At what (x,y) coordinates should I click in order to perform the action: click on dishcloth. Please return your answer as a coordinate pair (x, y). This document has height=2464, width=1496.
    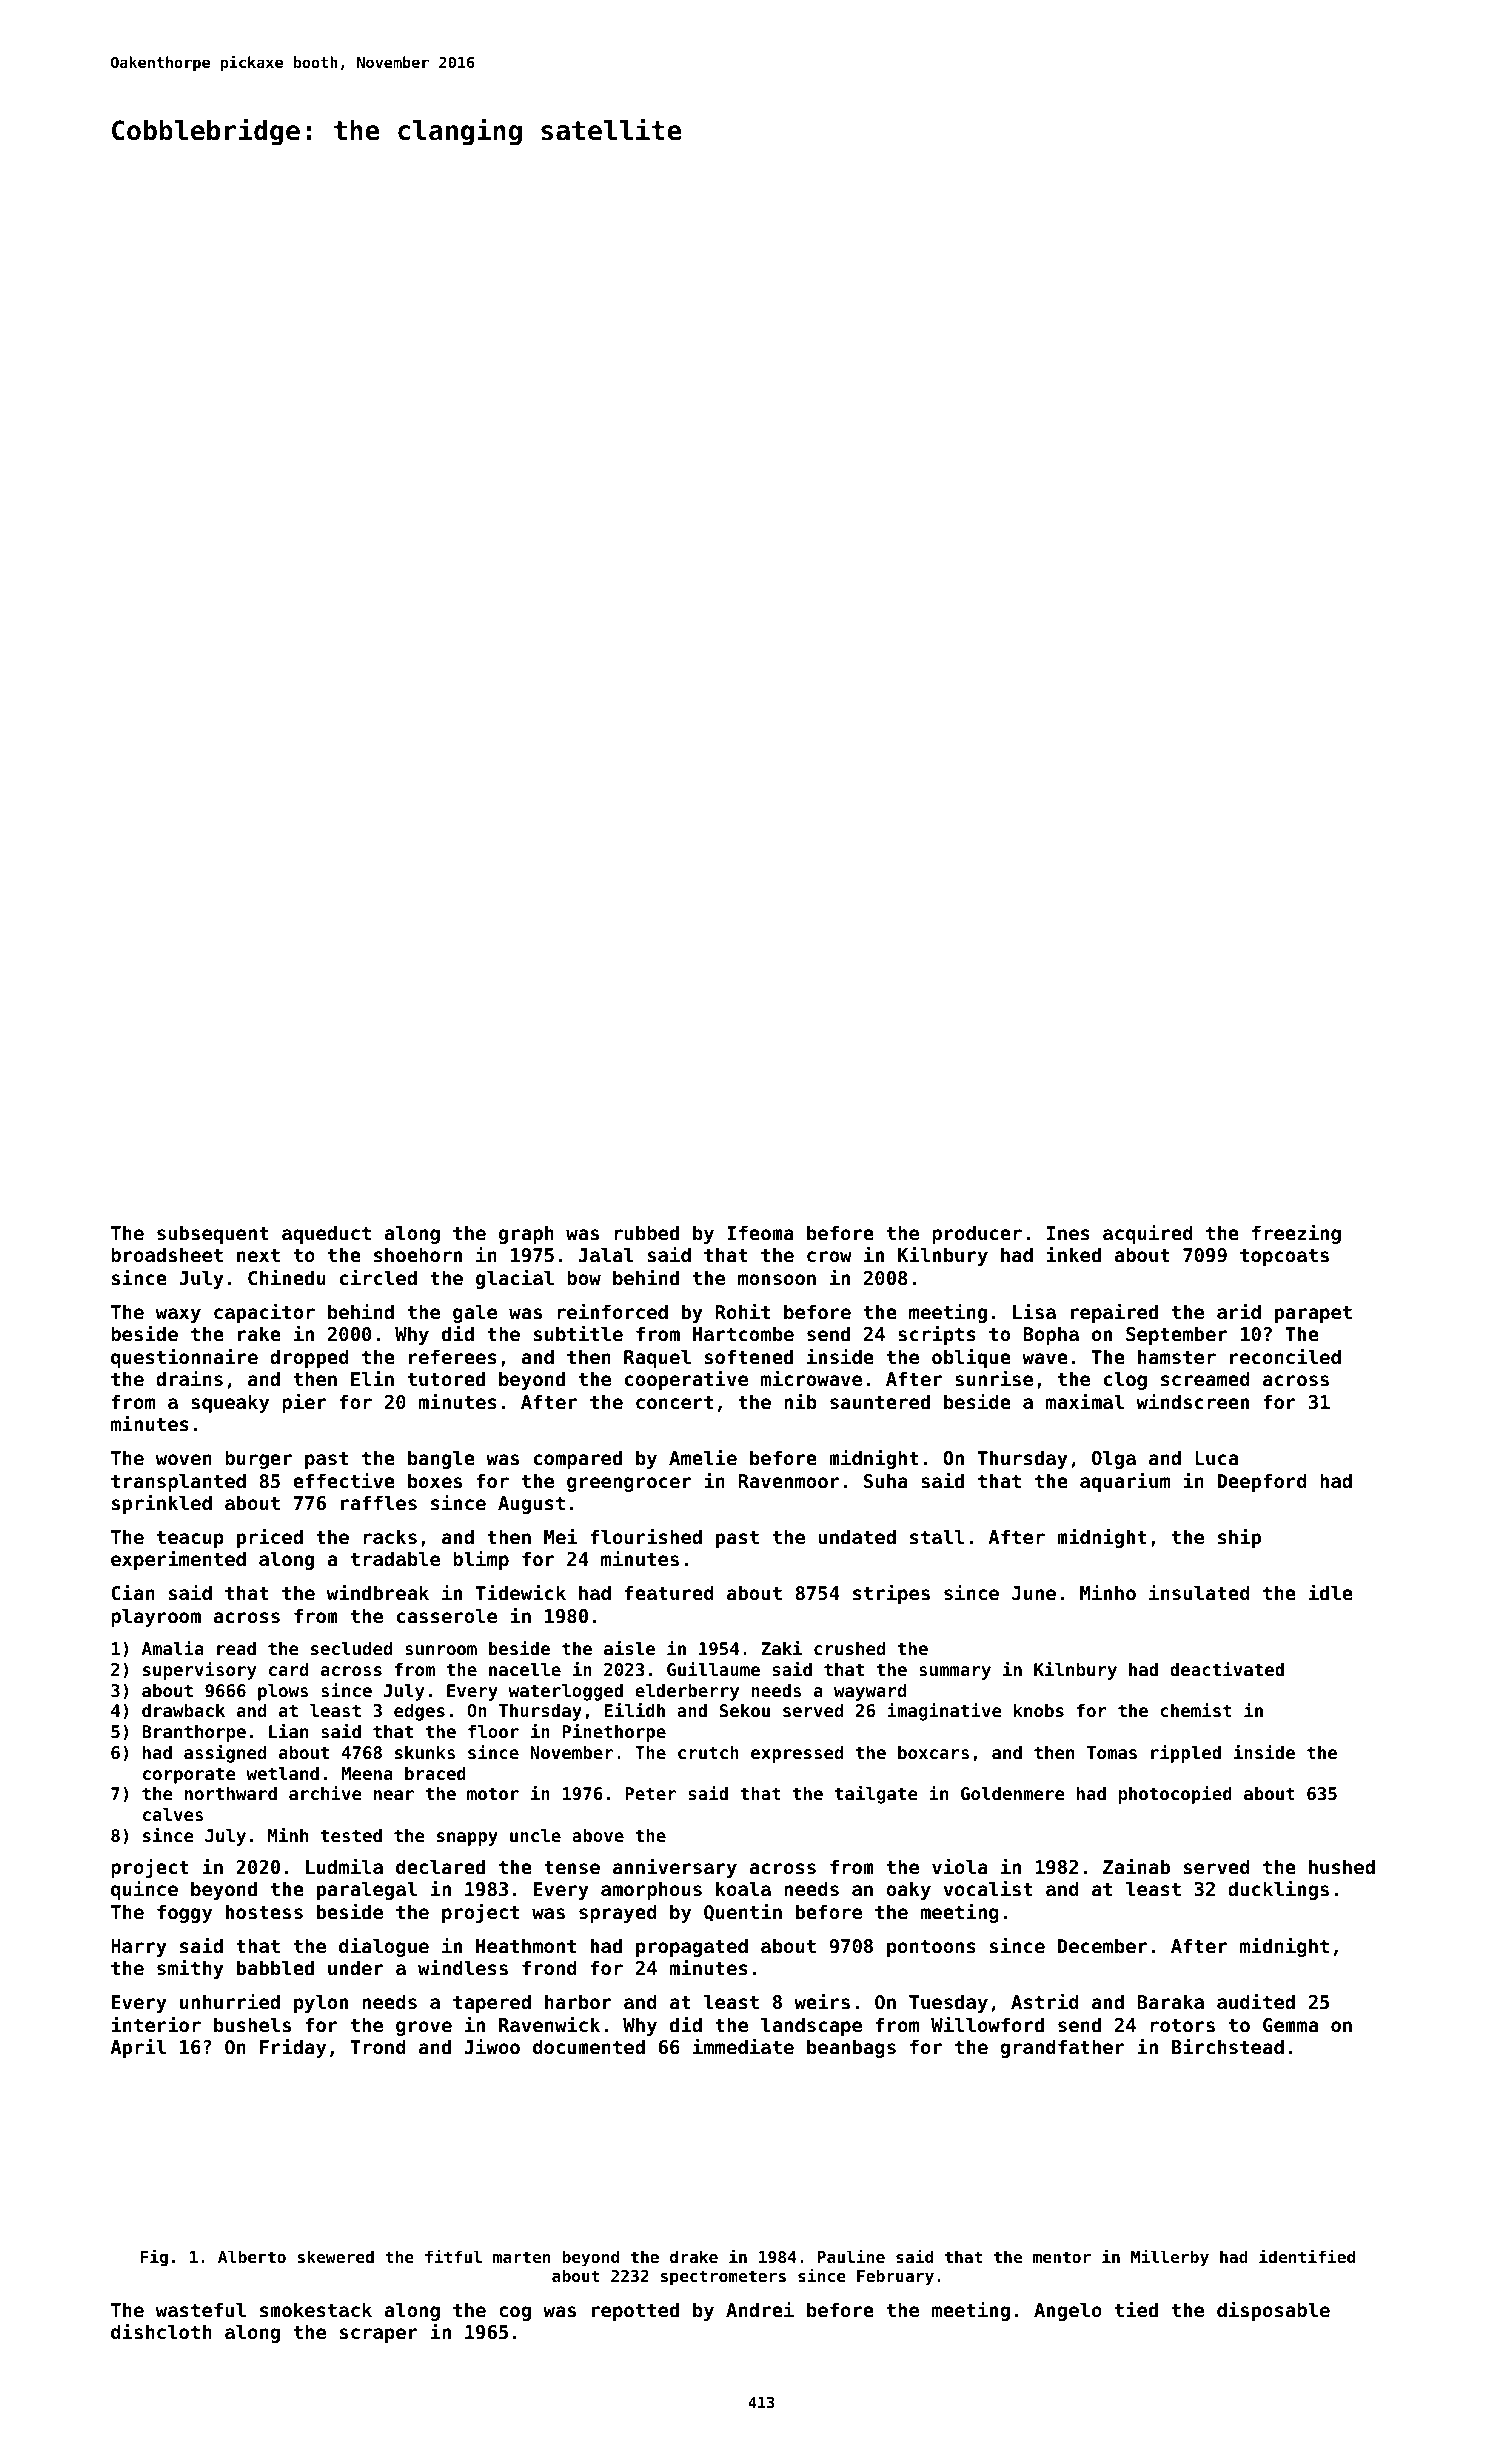
    Looking at the image, I should click on (161, 2331).
